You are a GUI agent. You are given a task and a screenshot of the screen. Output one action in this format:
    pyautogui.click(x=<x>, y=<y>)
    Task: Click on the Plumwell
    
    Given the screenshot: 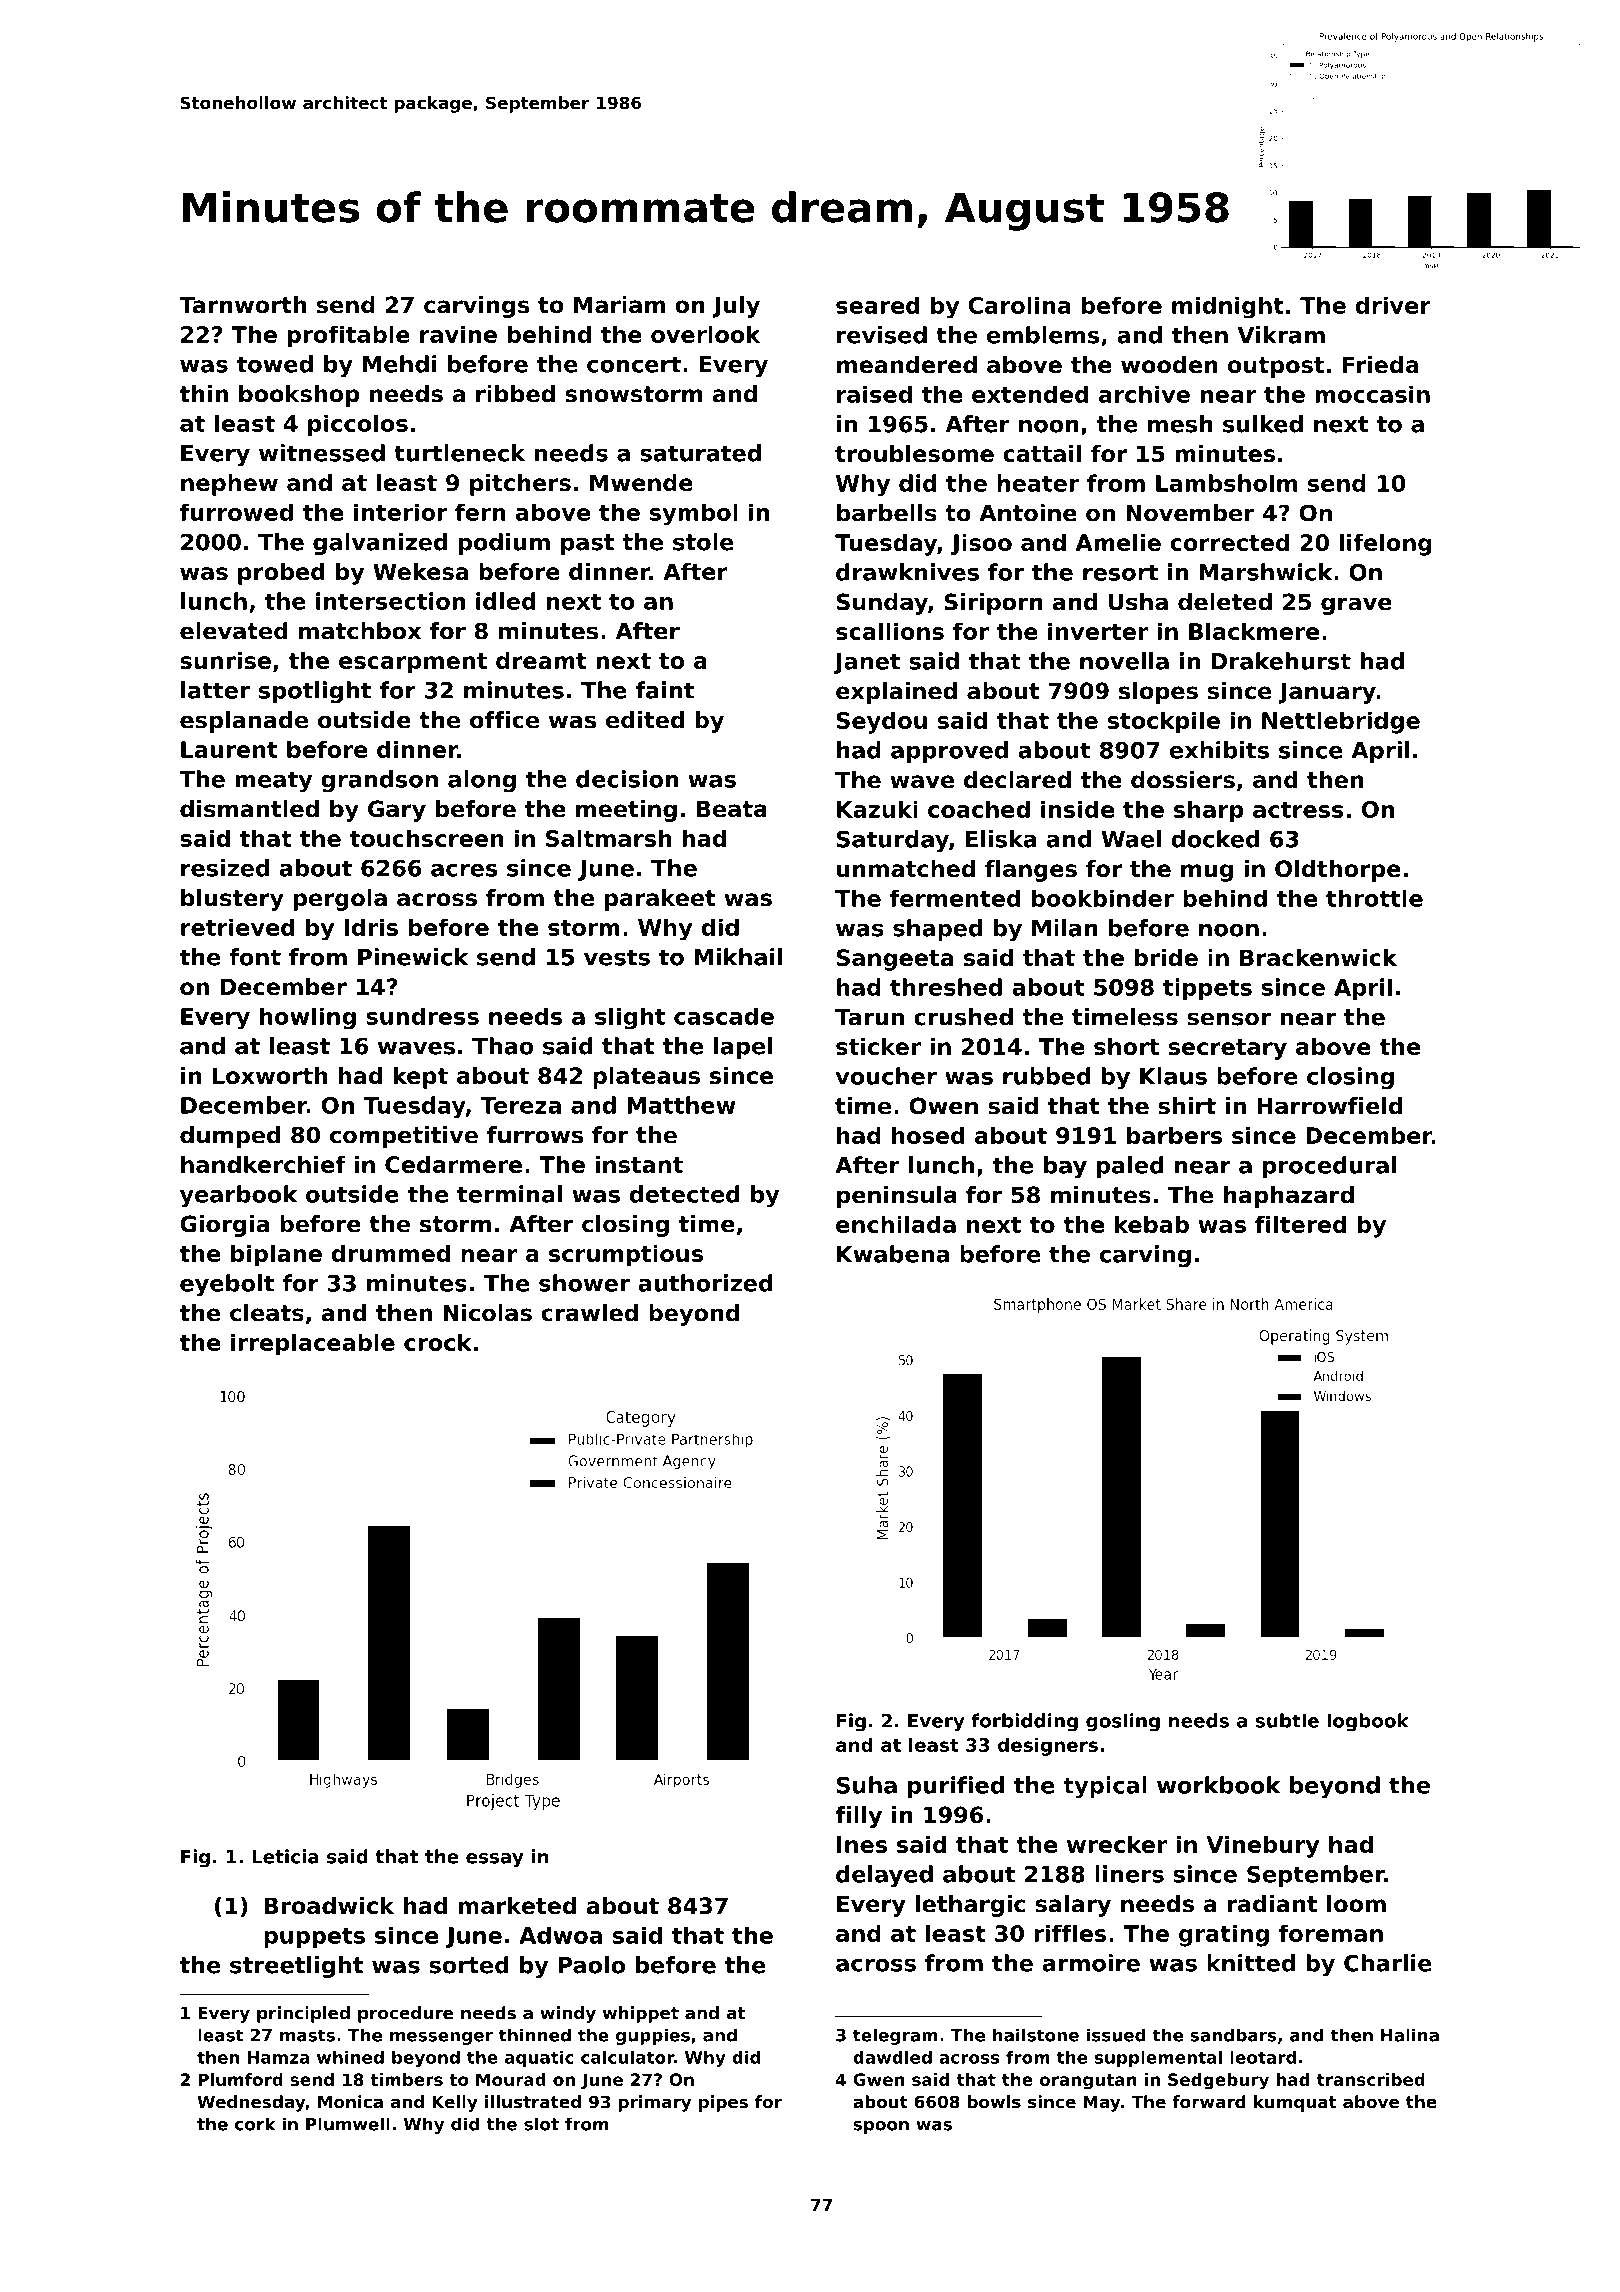 What is the action you would take?
    pyautogui.click(x=348, y=2124)
